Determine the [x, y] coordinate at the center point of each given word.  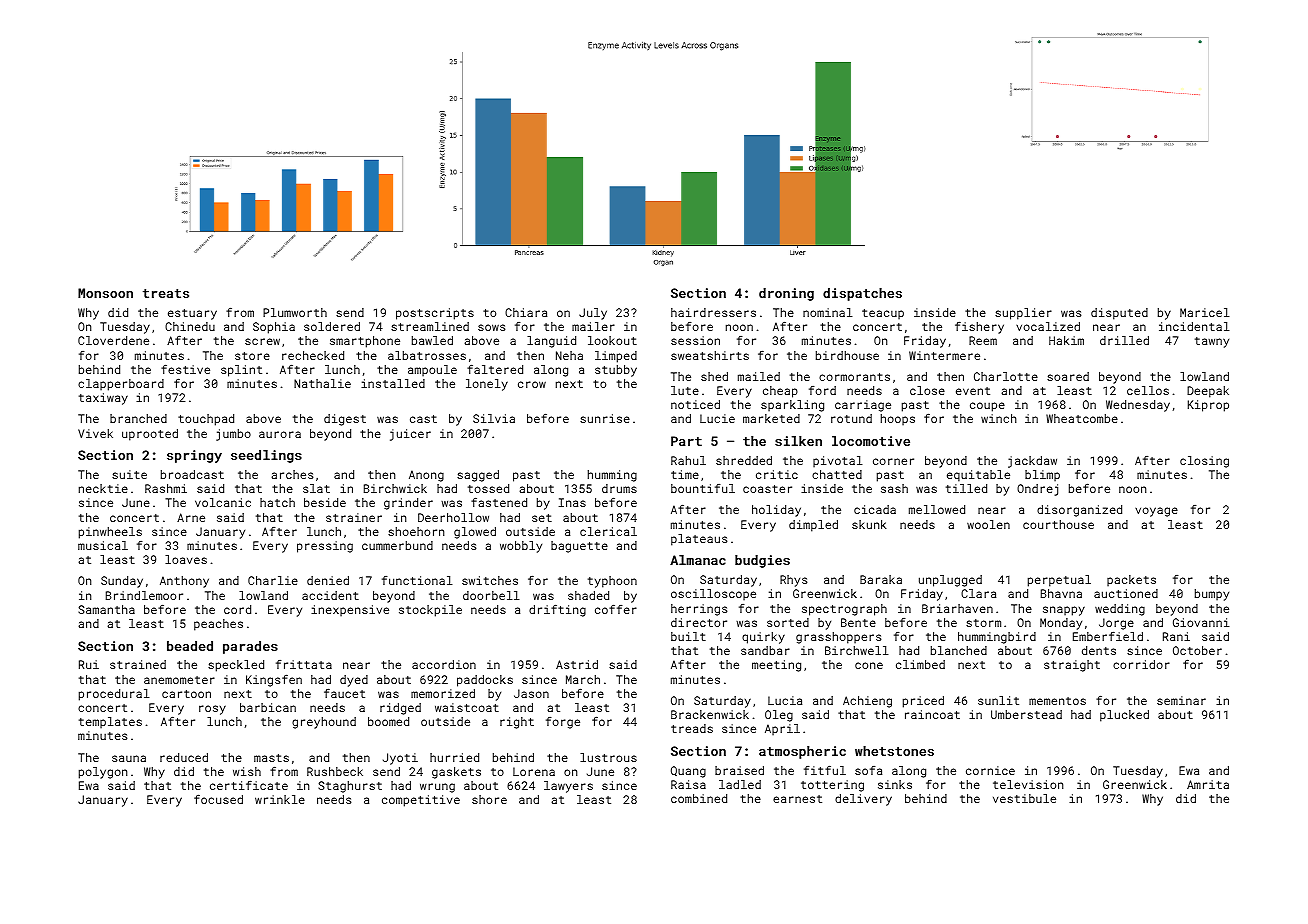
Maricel [1204, 312]
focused [218, 799]
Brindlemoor [144, 595]
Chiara [526, 312]
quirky [763, 638]
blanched [959, 650]
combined [699, 798]
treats [166, 293]
